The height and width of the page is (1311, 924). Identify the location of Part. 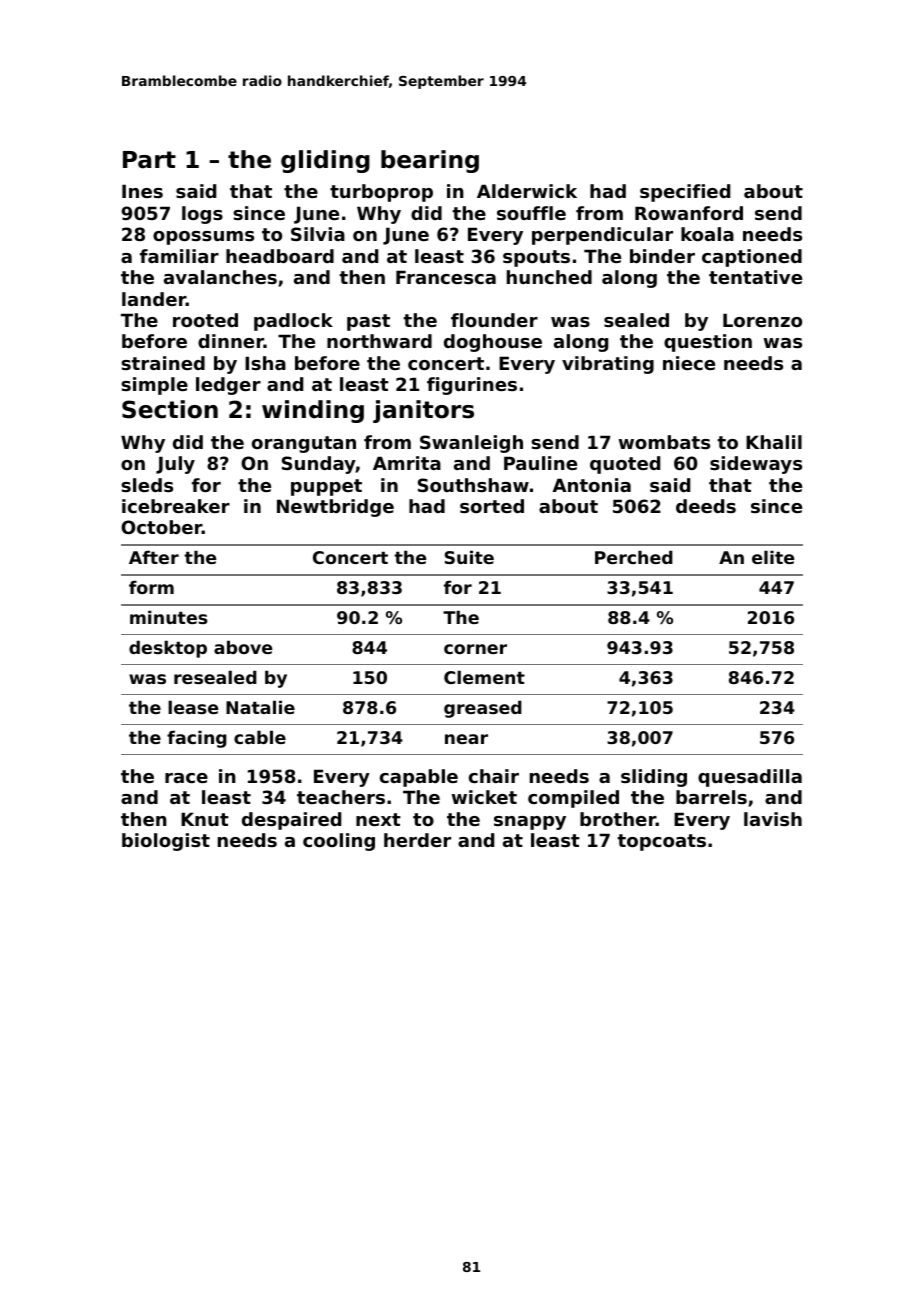
(149, 160).
